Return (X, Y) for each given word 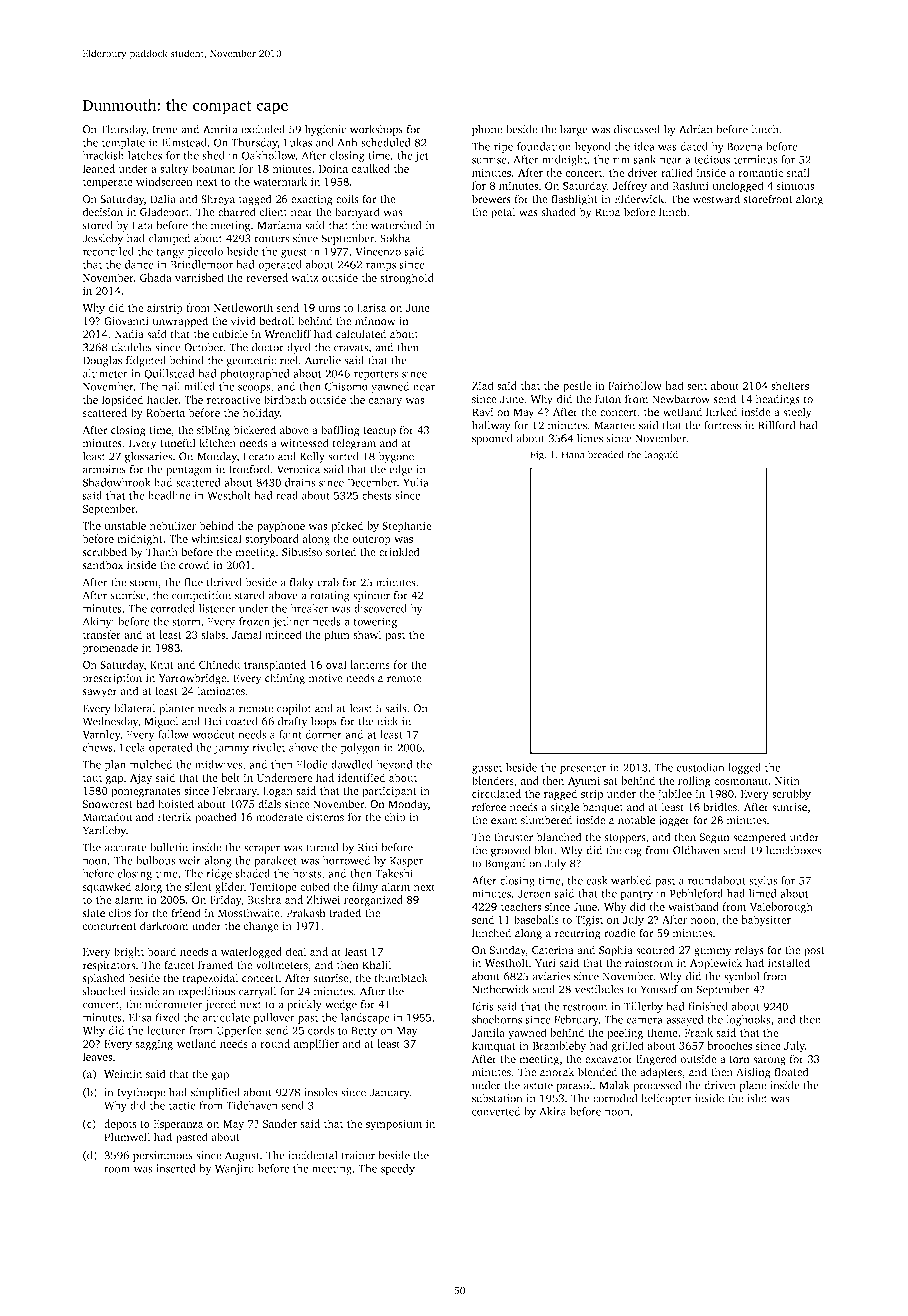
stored (98, 225)
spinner (371, 596)
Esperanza (178, 1125)
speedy (398, 1169)
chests (377, 495)
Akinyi (98, 622)
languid (661, 456)
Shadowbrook (117, 482)
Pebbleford (696, 893)
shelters (790, 385)
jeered (220, 1005)
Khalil (376, 964)
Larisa (371, 307)
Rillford (776, 425)
